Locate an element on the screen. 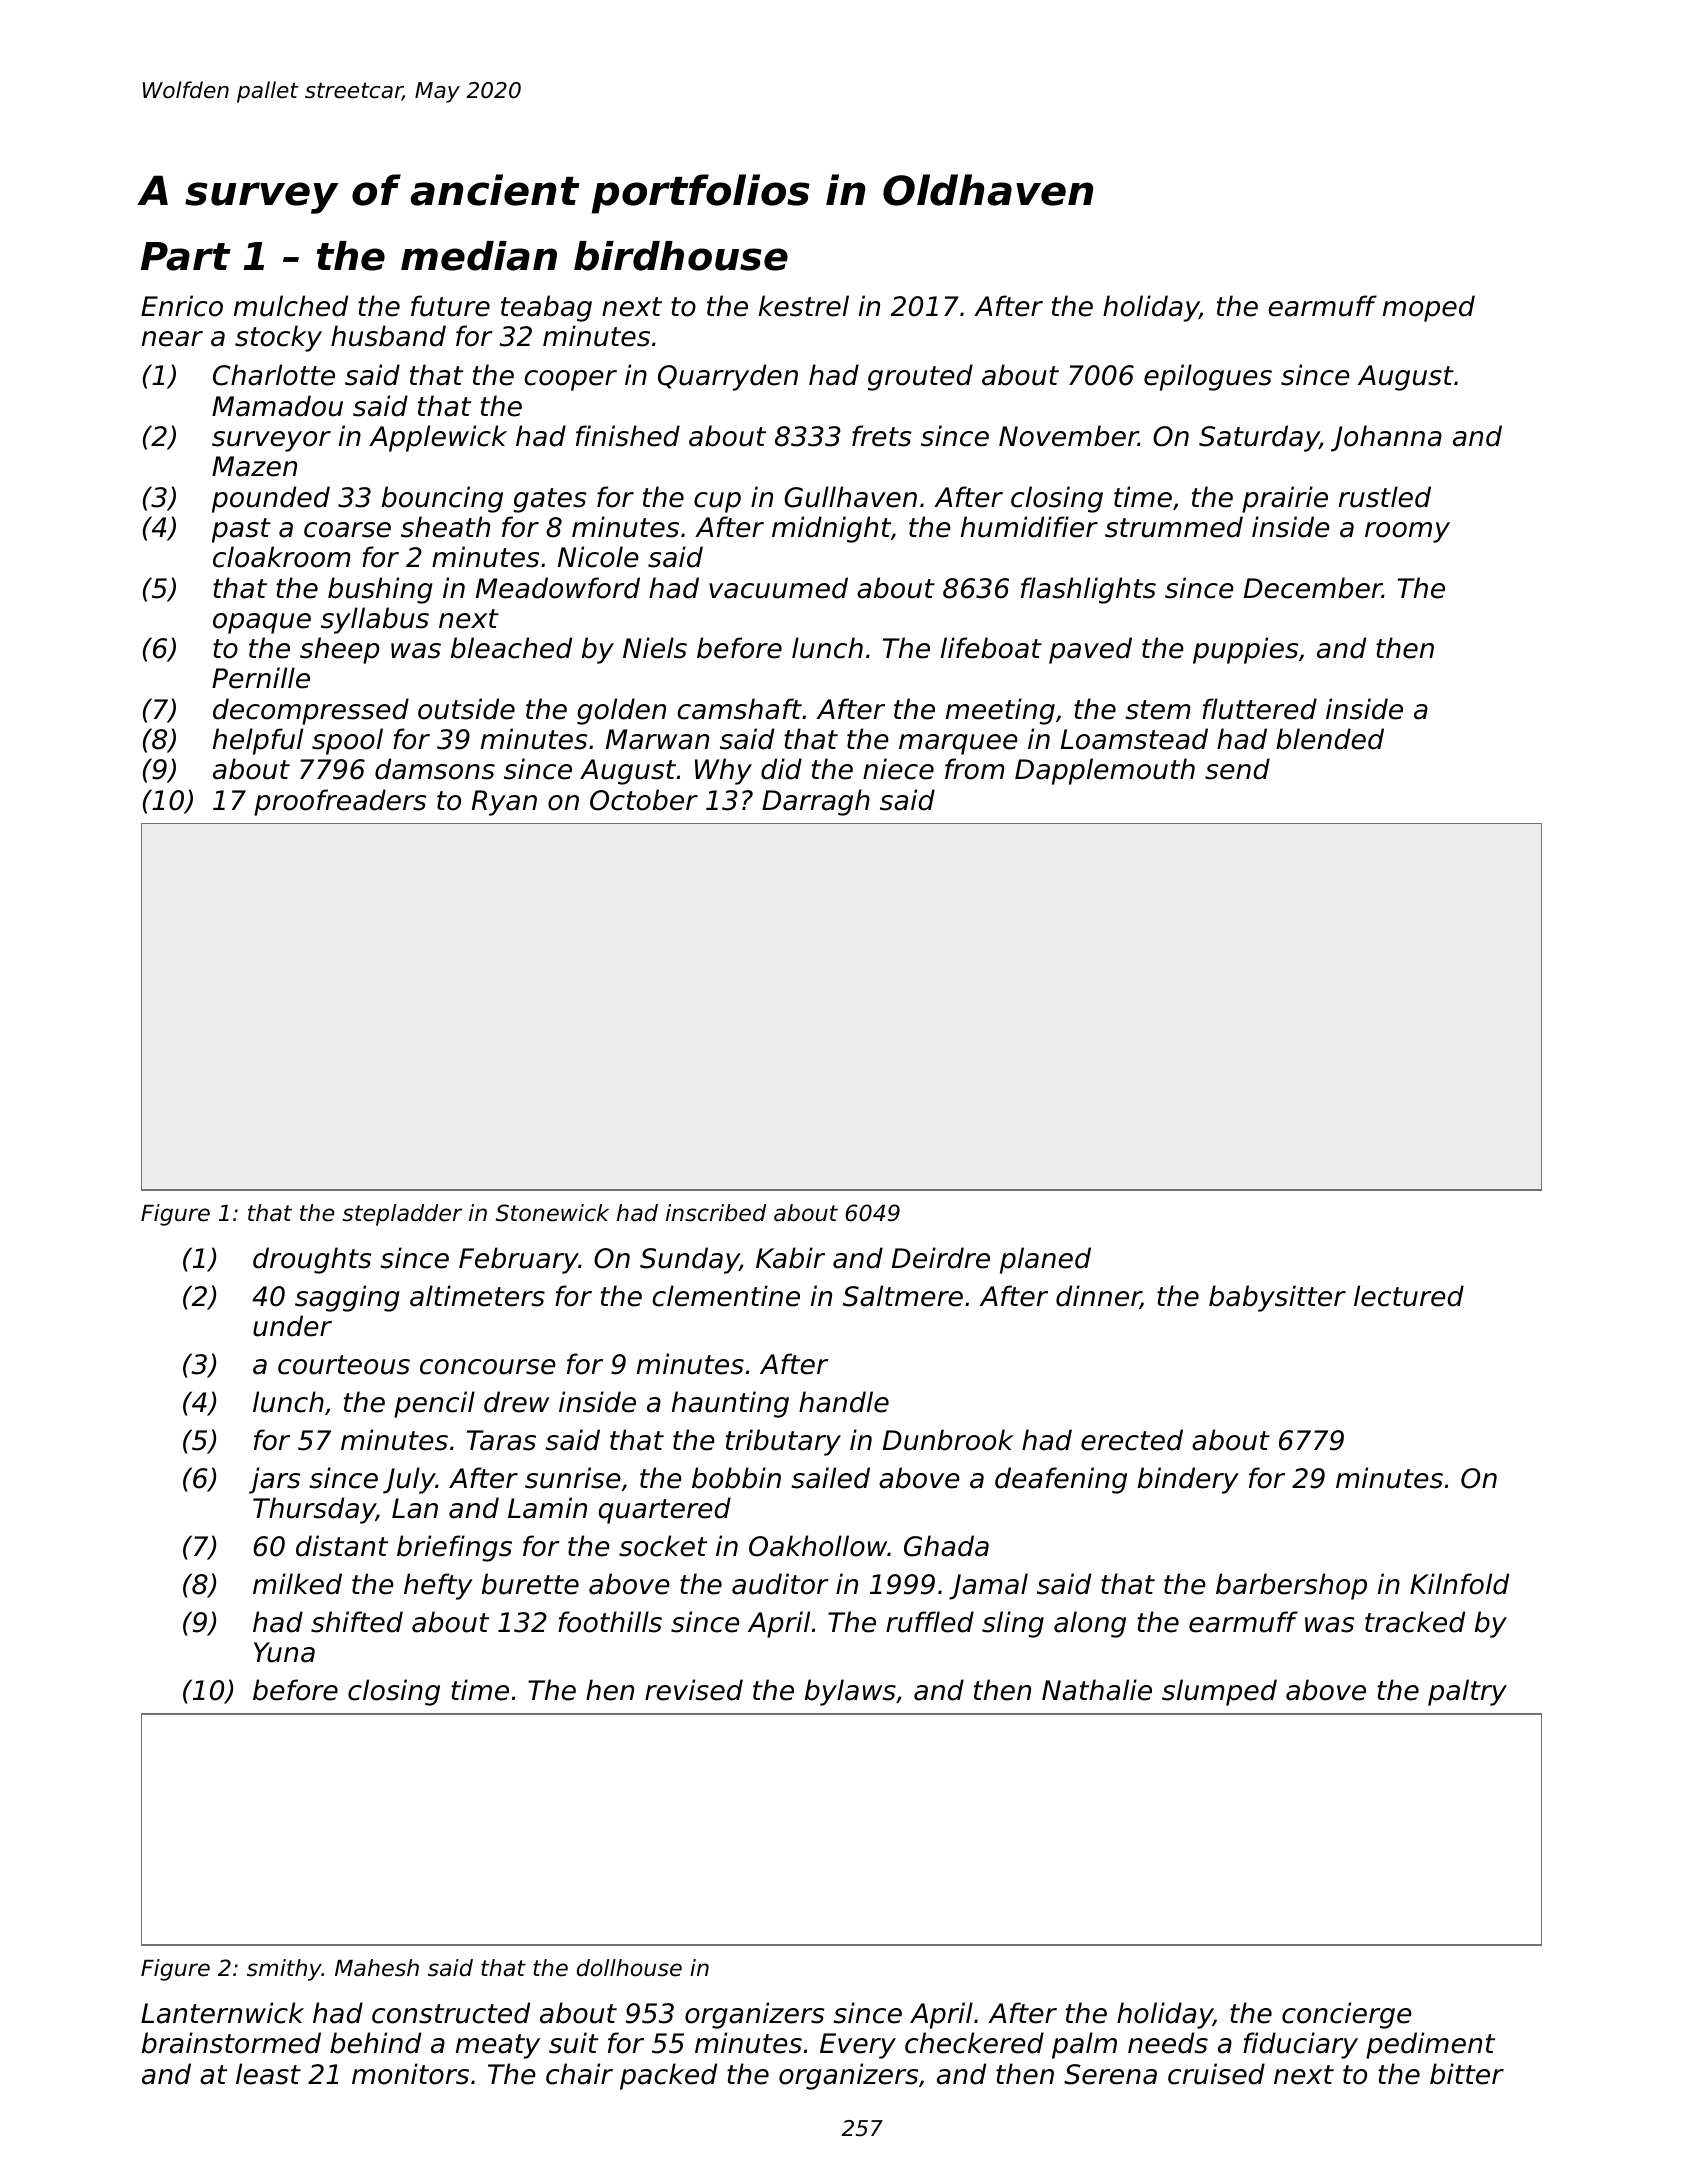 The height and width of the screenshot is (2178, 1683). October is located at coordinates (644, 800).
